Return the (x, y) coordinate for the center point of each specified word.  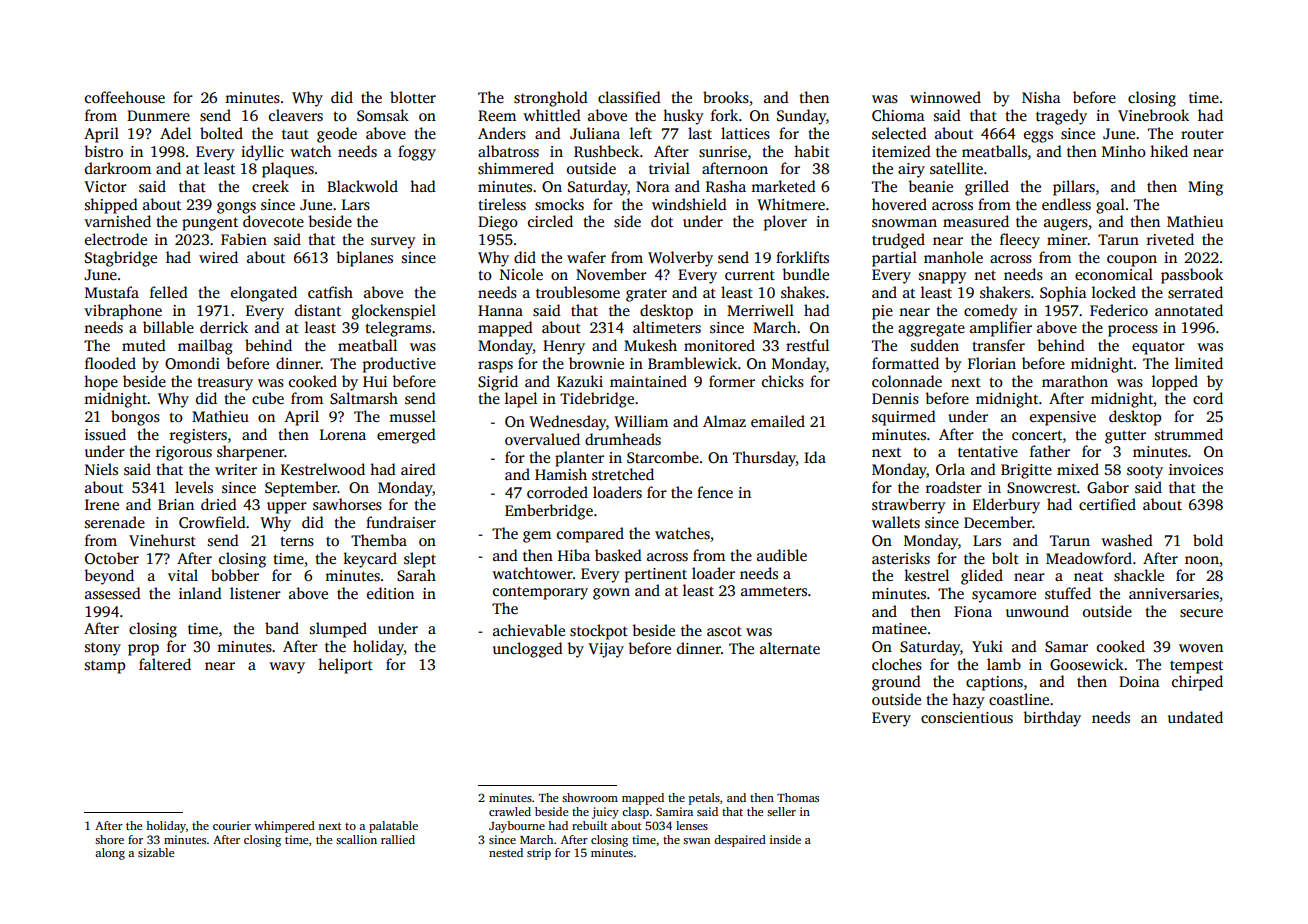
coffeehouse (125, 97)
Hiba (574, 555)
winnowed (945, 97)
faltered (165, 664)
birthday (1052, 719)
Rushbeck (606, 151)
